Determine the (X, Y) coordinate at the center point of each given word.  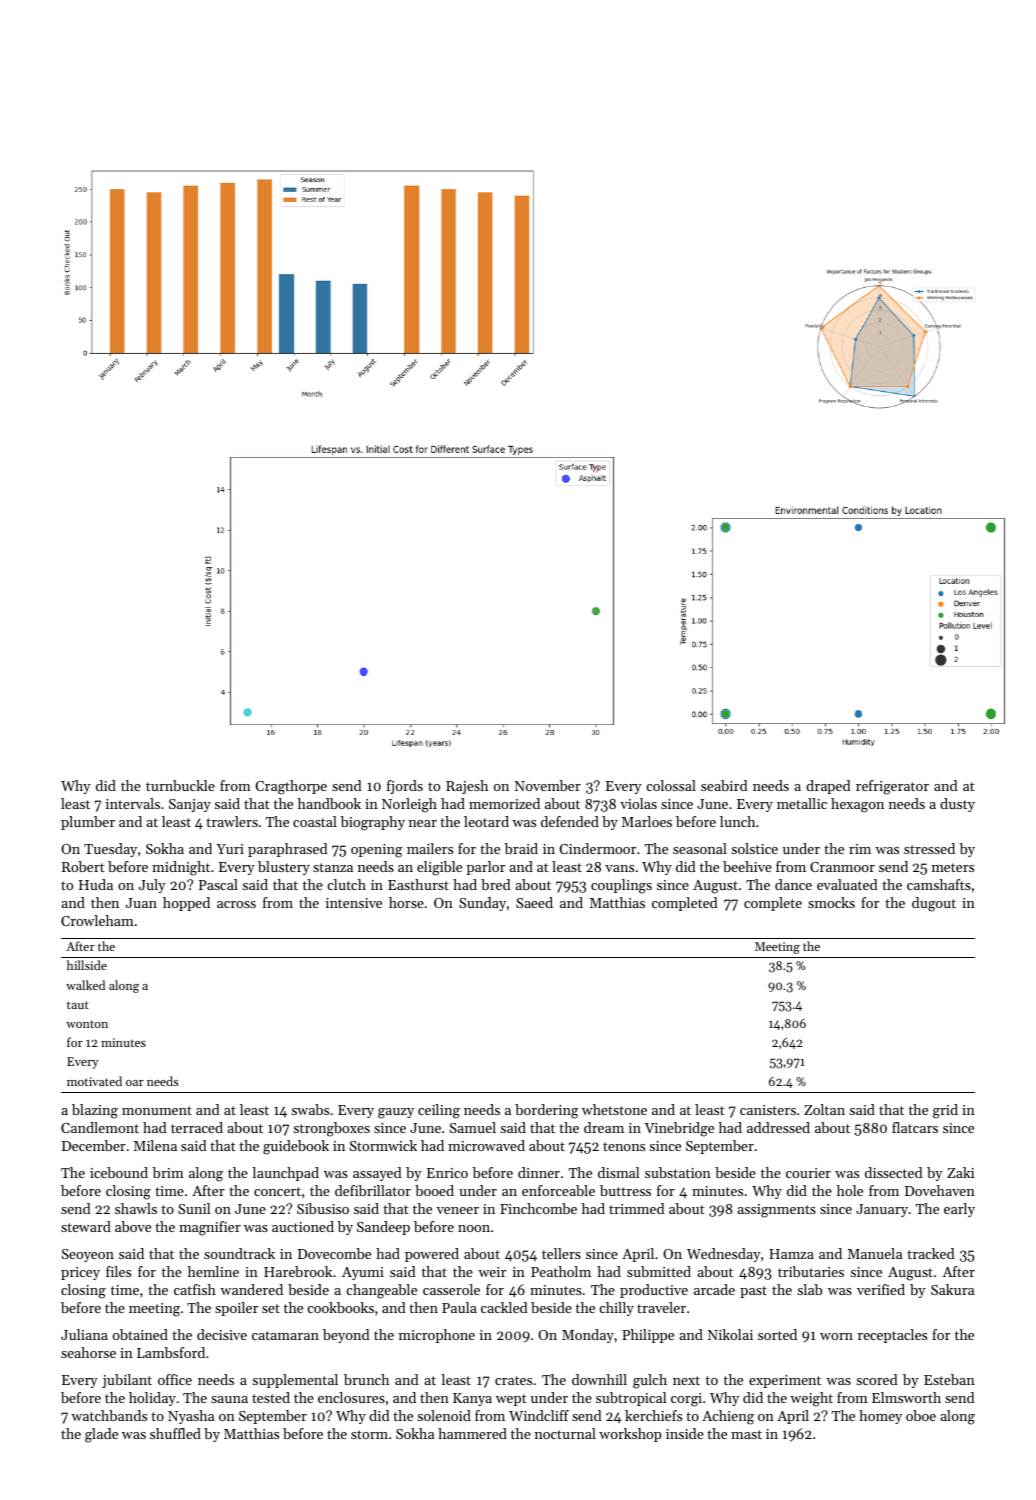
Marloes (647, 821)
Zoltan (824, 1109)
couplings (621, 886)
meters (953, 867)
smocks (831, 902)
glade (101, 1435)
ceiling (439, 1111)
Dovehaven (940, 1190)
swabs (310, 1109)
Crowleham (97, 920)
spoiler (236, 1309)
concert (277, 1191)
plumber (88, 823)
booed (434, 1190)
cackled (504, 1307)
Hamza (791, 1254)
